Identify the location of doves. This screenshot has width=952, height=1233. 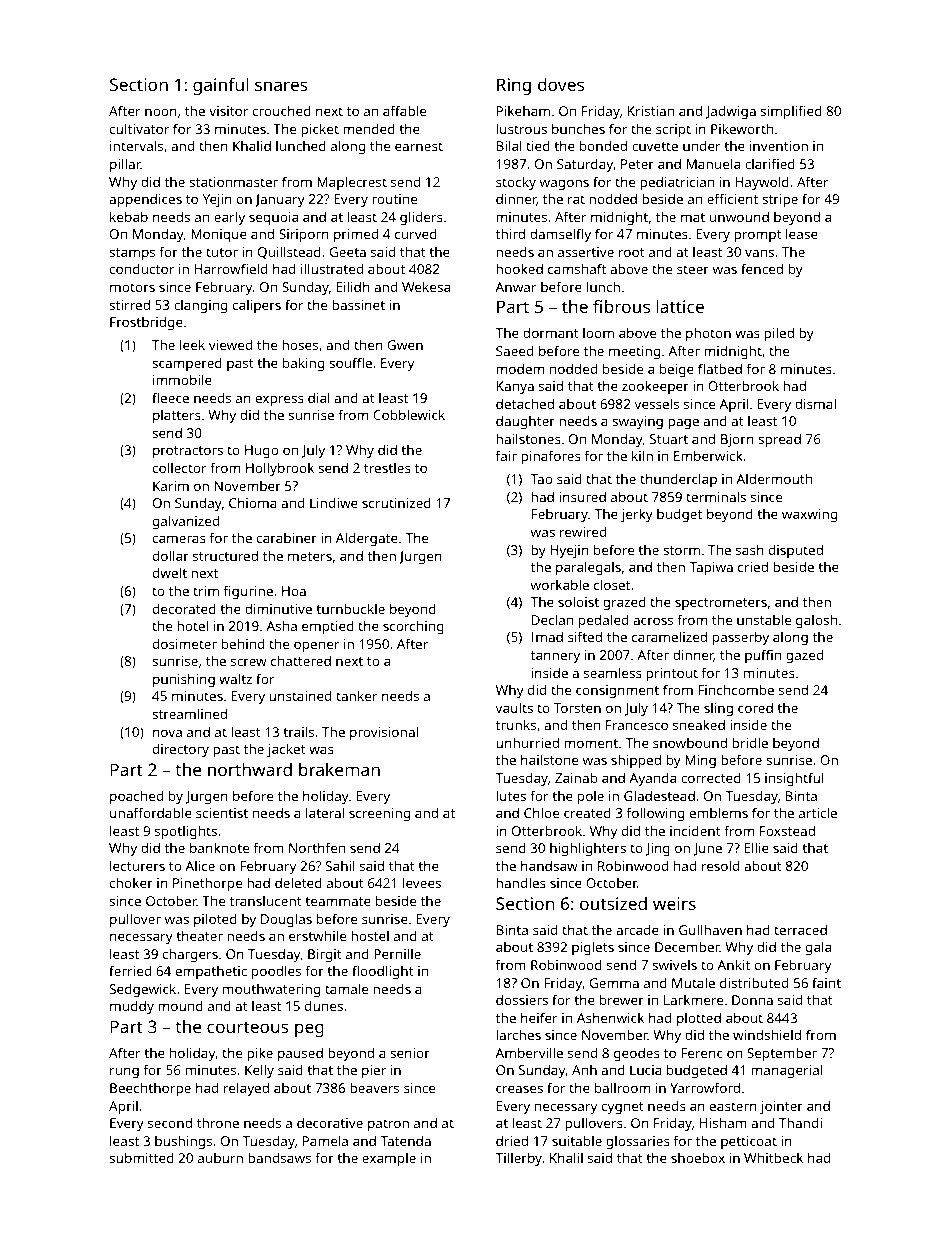
(561, 84).
